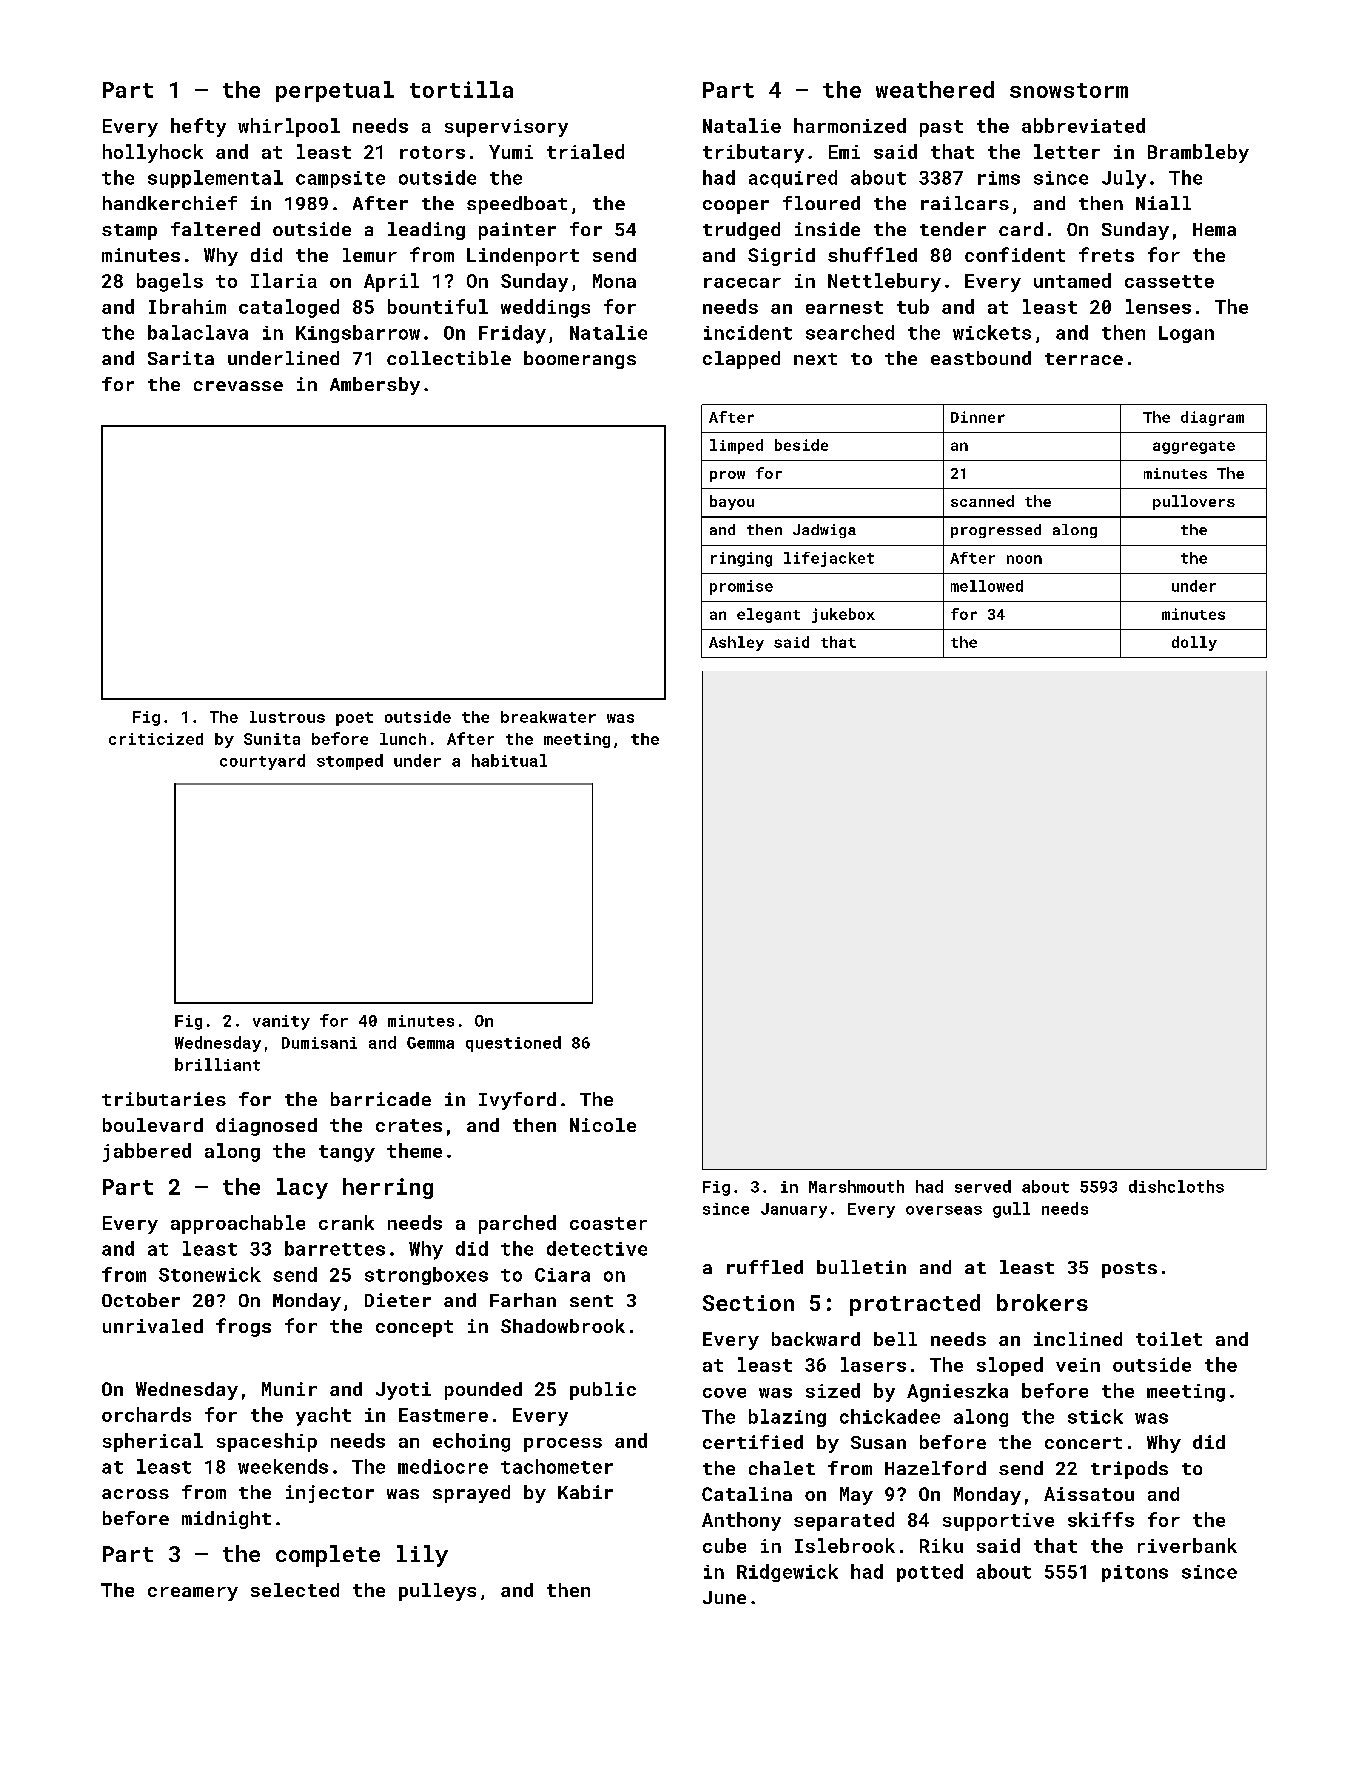 The width and height of the page is (1368, 1770). What do you see at coordinates (198, 127) in the page?
I see `hefty` at bounding box center [198, 127].
